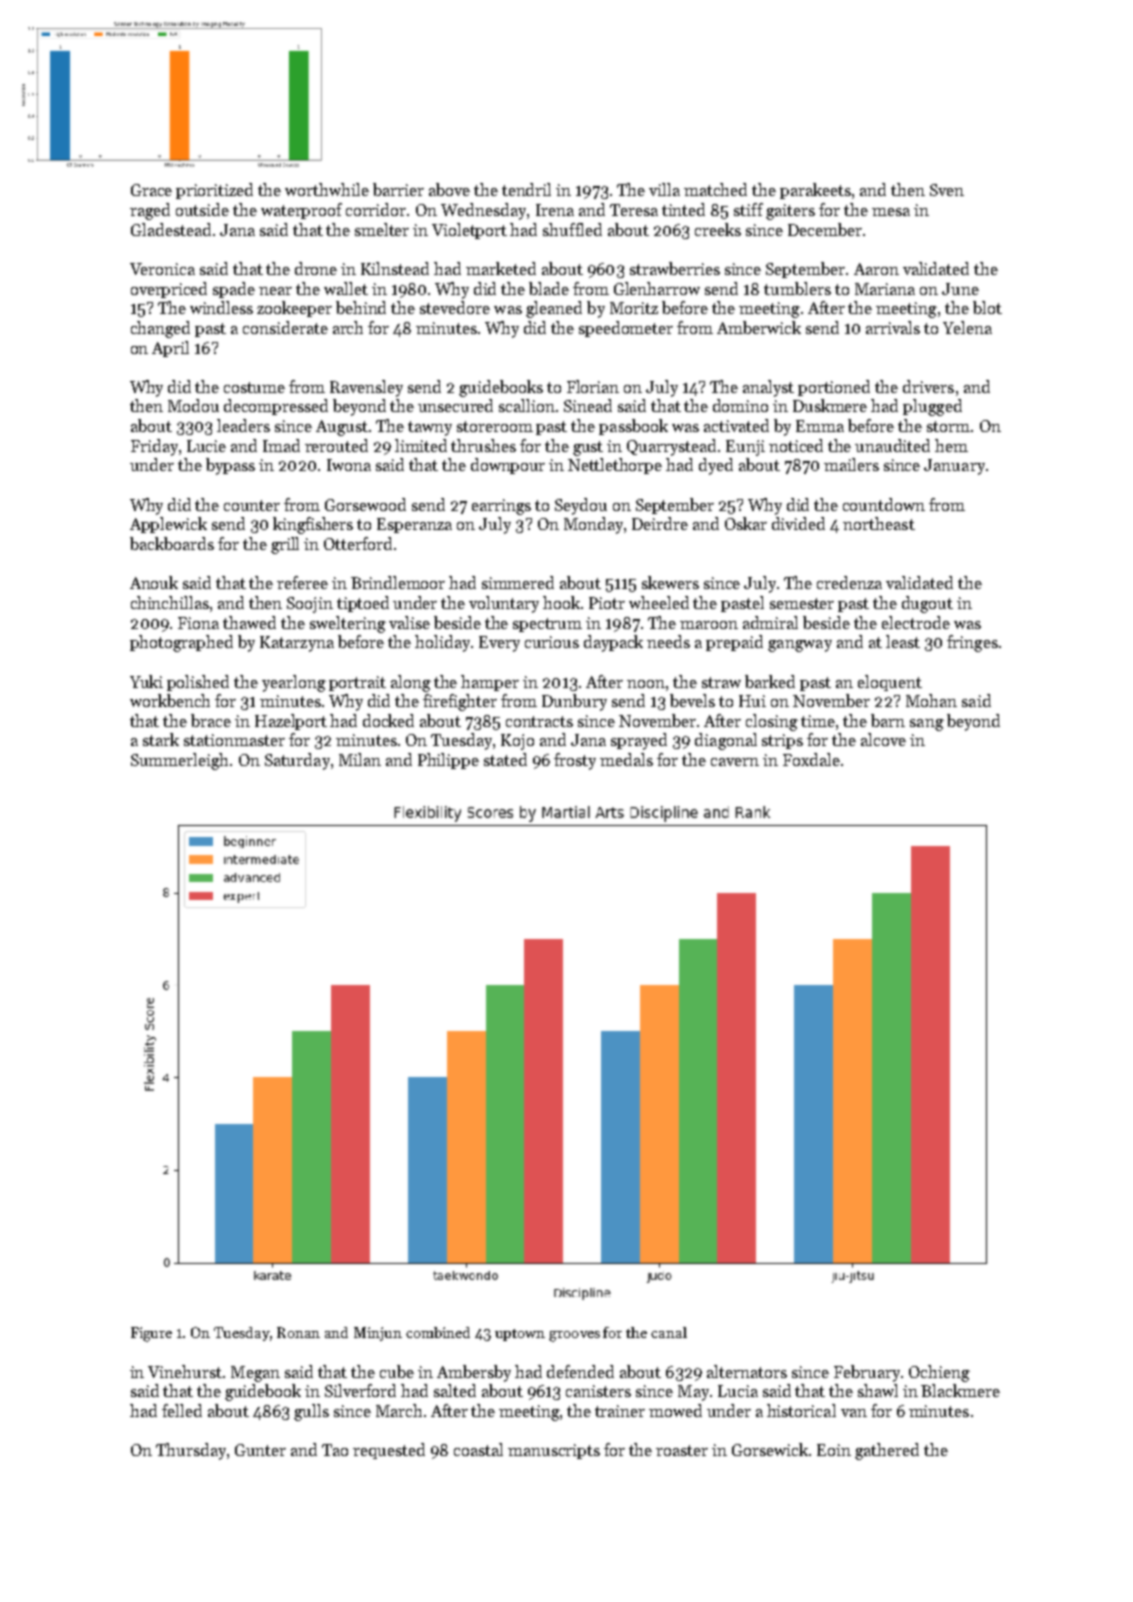  Describe the element at coordinates (669, 1332) in the image. I see `canal` at that location.
